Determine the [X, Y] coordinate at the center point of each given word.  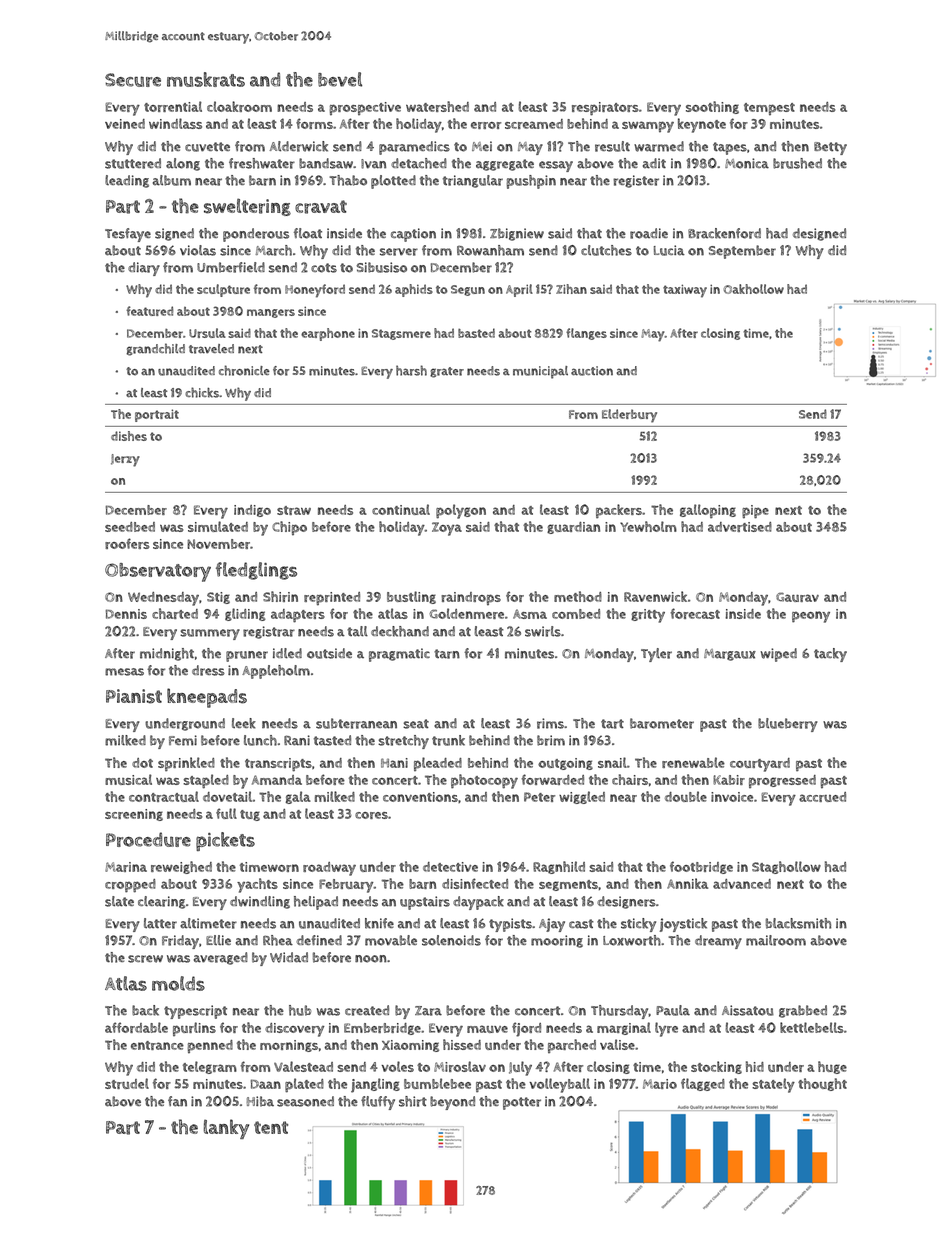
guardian [573, 528]
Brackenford [724, 233]
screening [134, 815]
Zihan [571, 289]
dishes [129, 436]
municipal [540, 372]
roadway [329, 869]
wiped [778, 655]
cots [324, 268]
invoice [732, 797]
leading [127, 181]
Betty [830, 148]
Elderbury [629, 416]
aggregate [505, 165]
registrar [269, 632]
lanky [226, 1129]
